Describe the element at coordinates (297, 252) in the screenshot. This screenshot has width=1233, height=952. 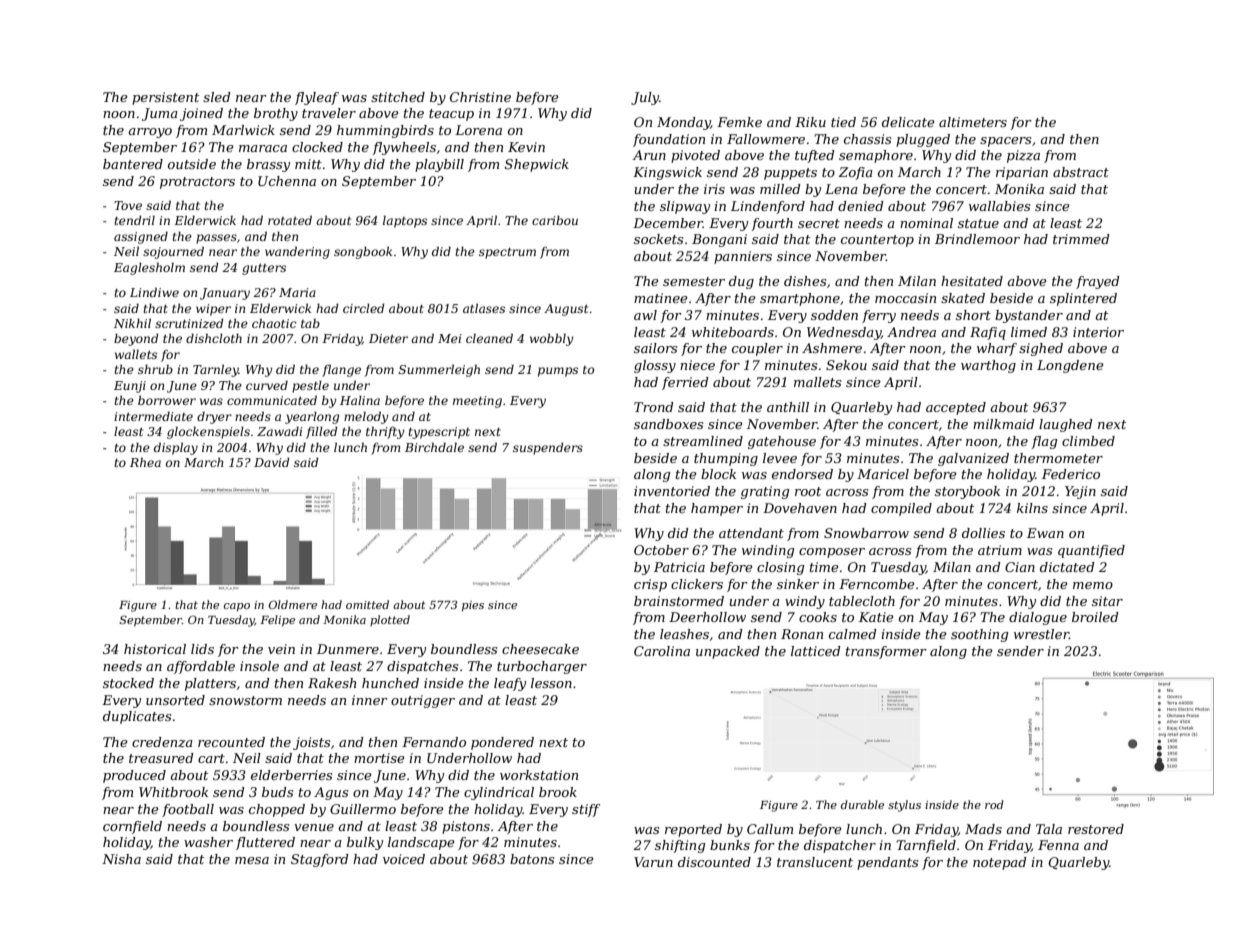
I see `wandering` at that location.
